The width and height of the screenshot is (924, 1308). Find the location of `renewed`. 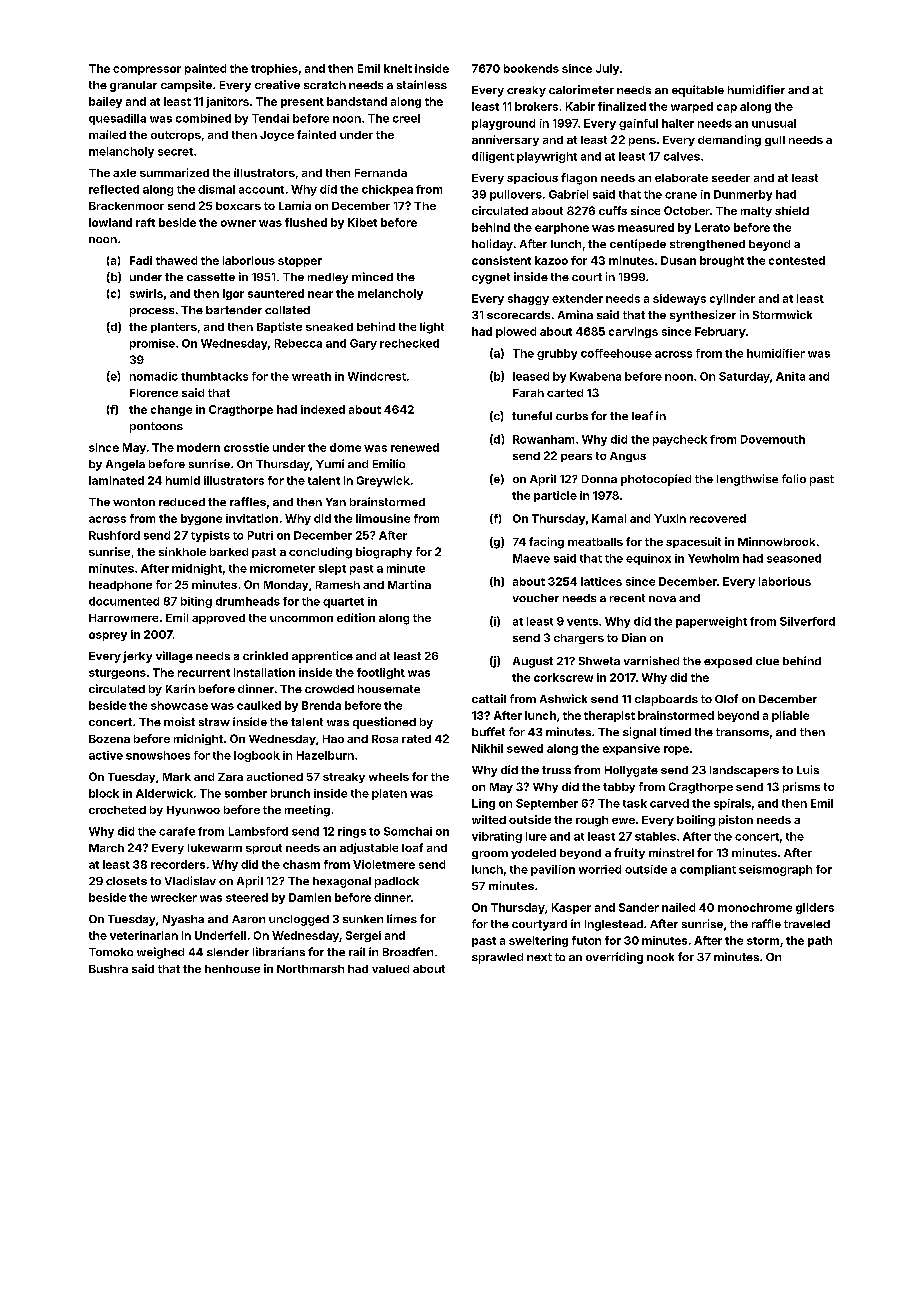

renewed is located at coordinates (415, 447).
